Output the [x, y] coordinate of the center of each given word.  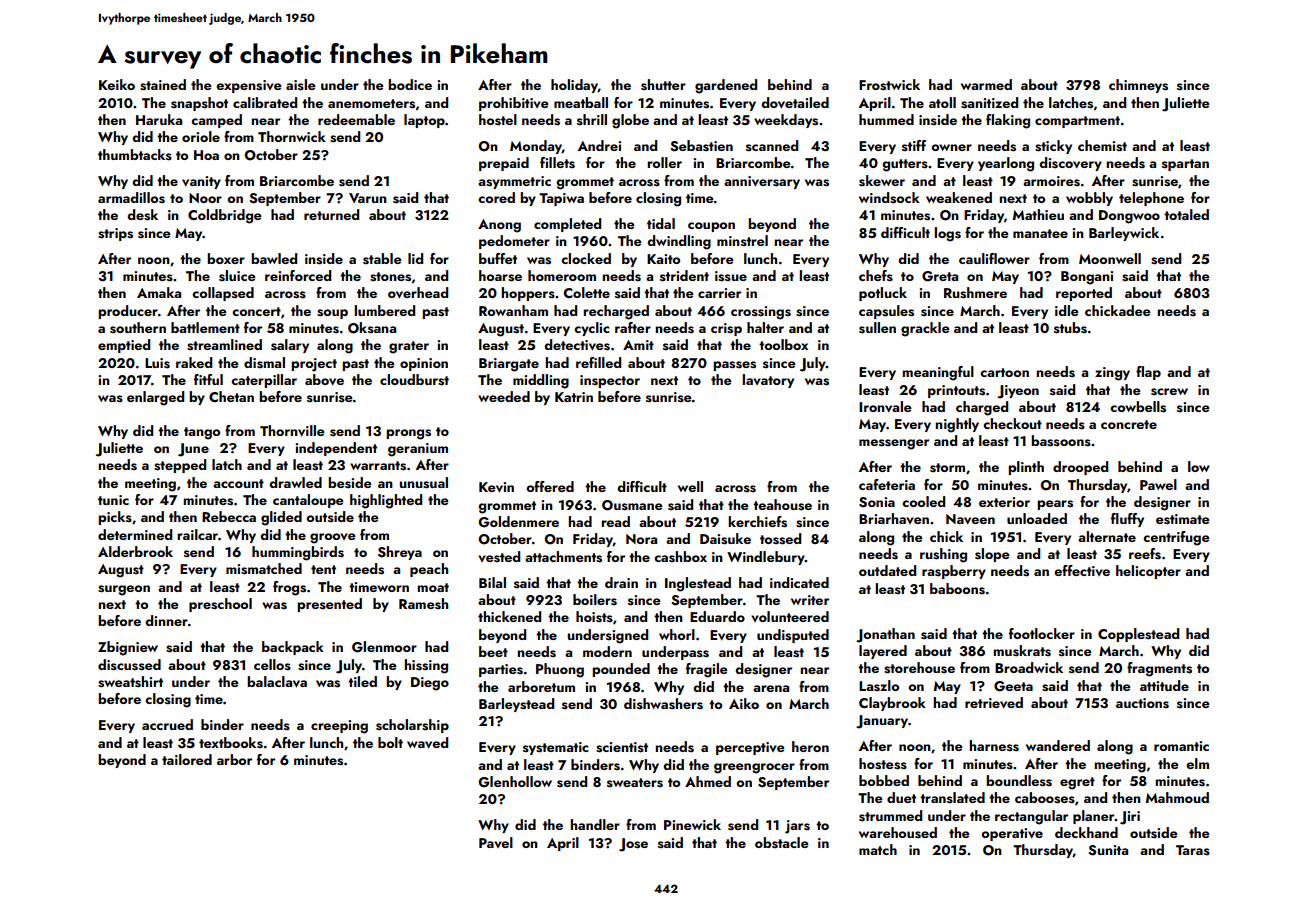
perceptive [750, 748]
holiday [574, 86]
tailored [187, 759]
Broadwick [1029, 667]
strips [115, 234]
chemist [1102, 146]
